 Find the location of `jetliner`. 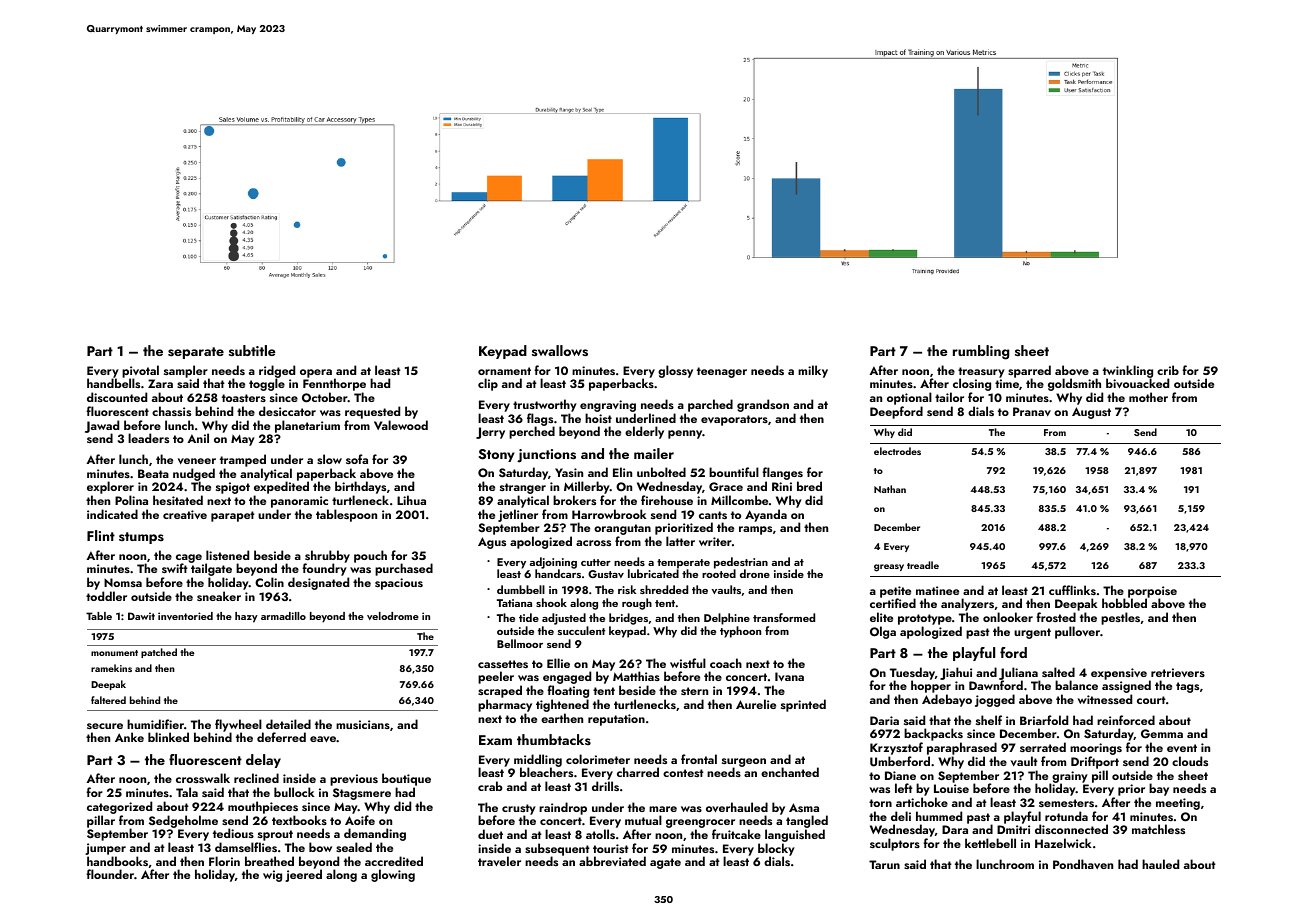

jetliner is located at coordinates (518, 516).
